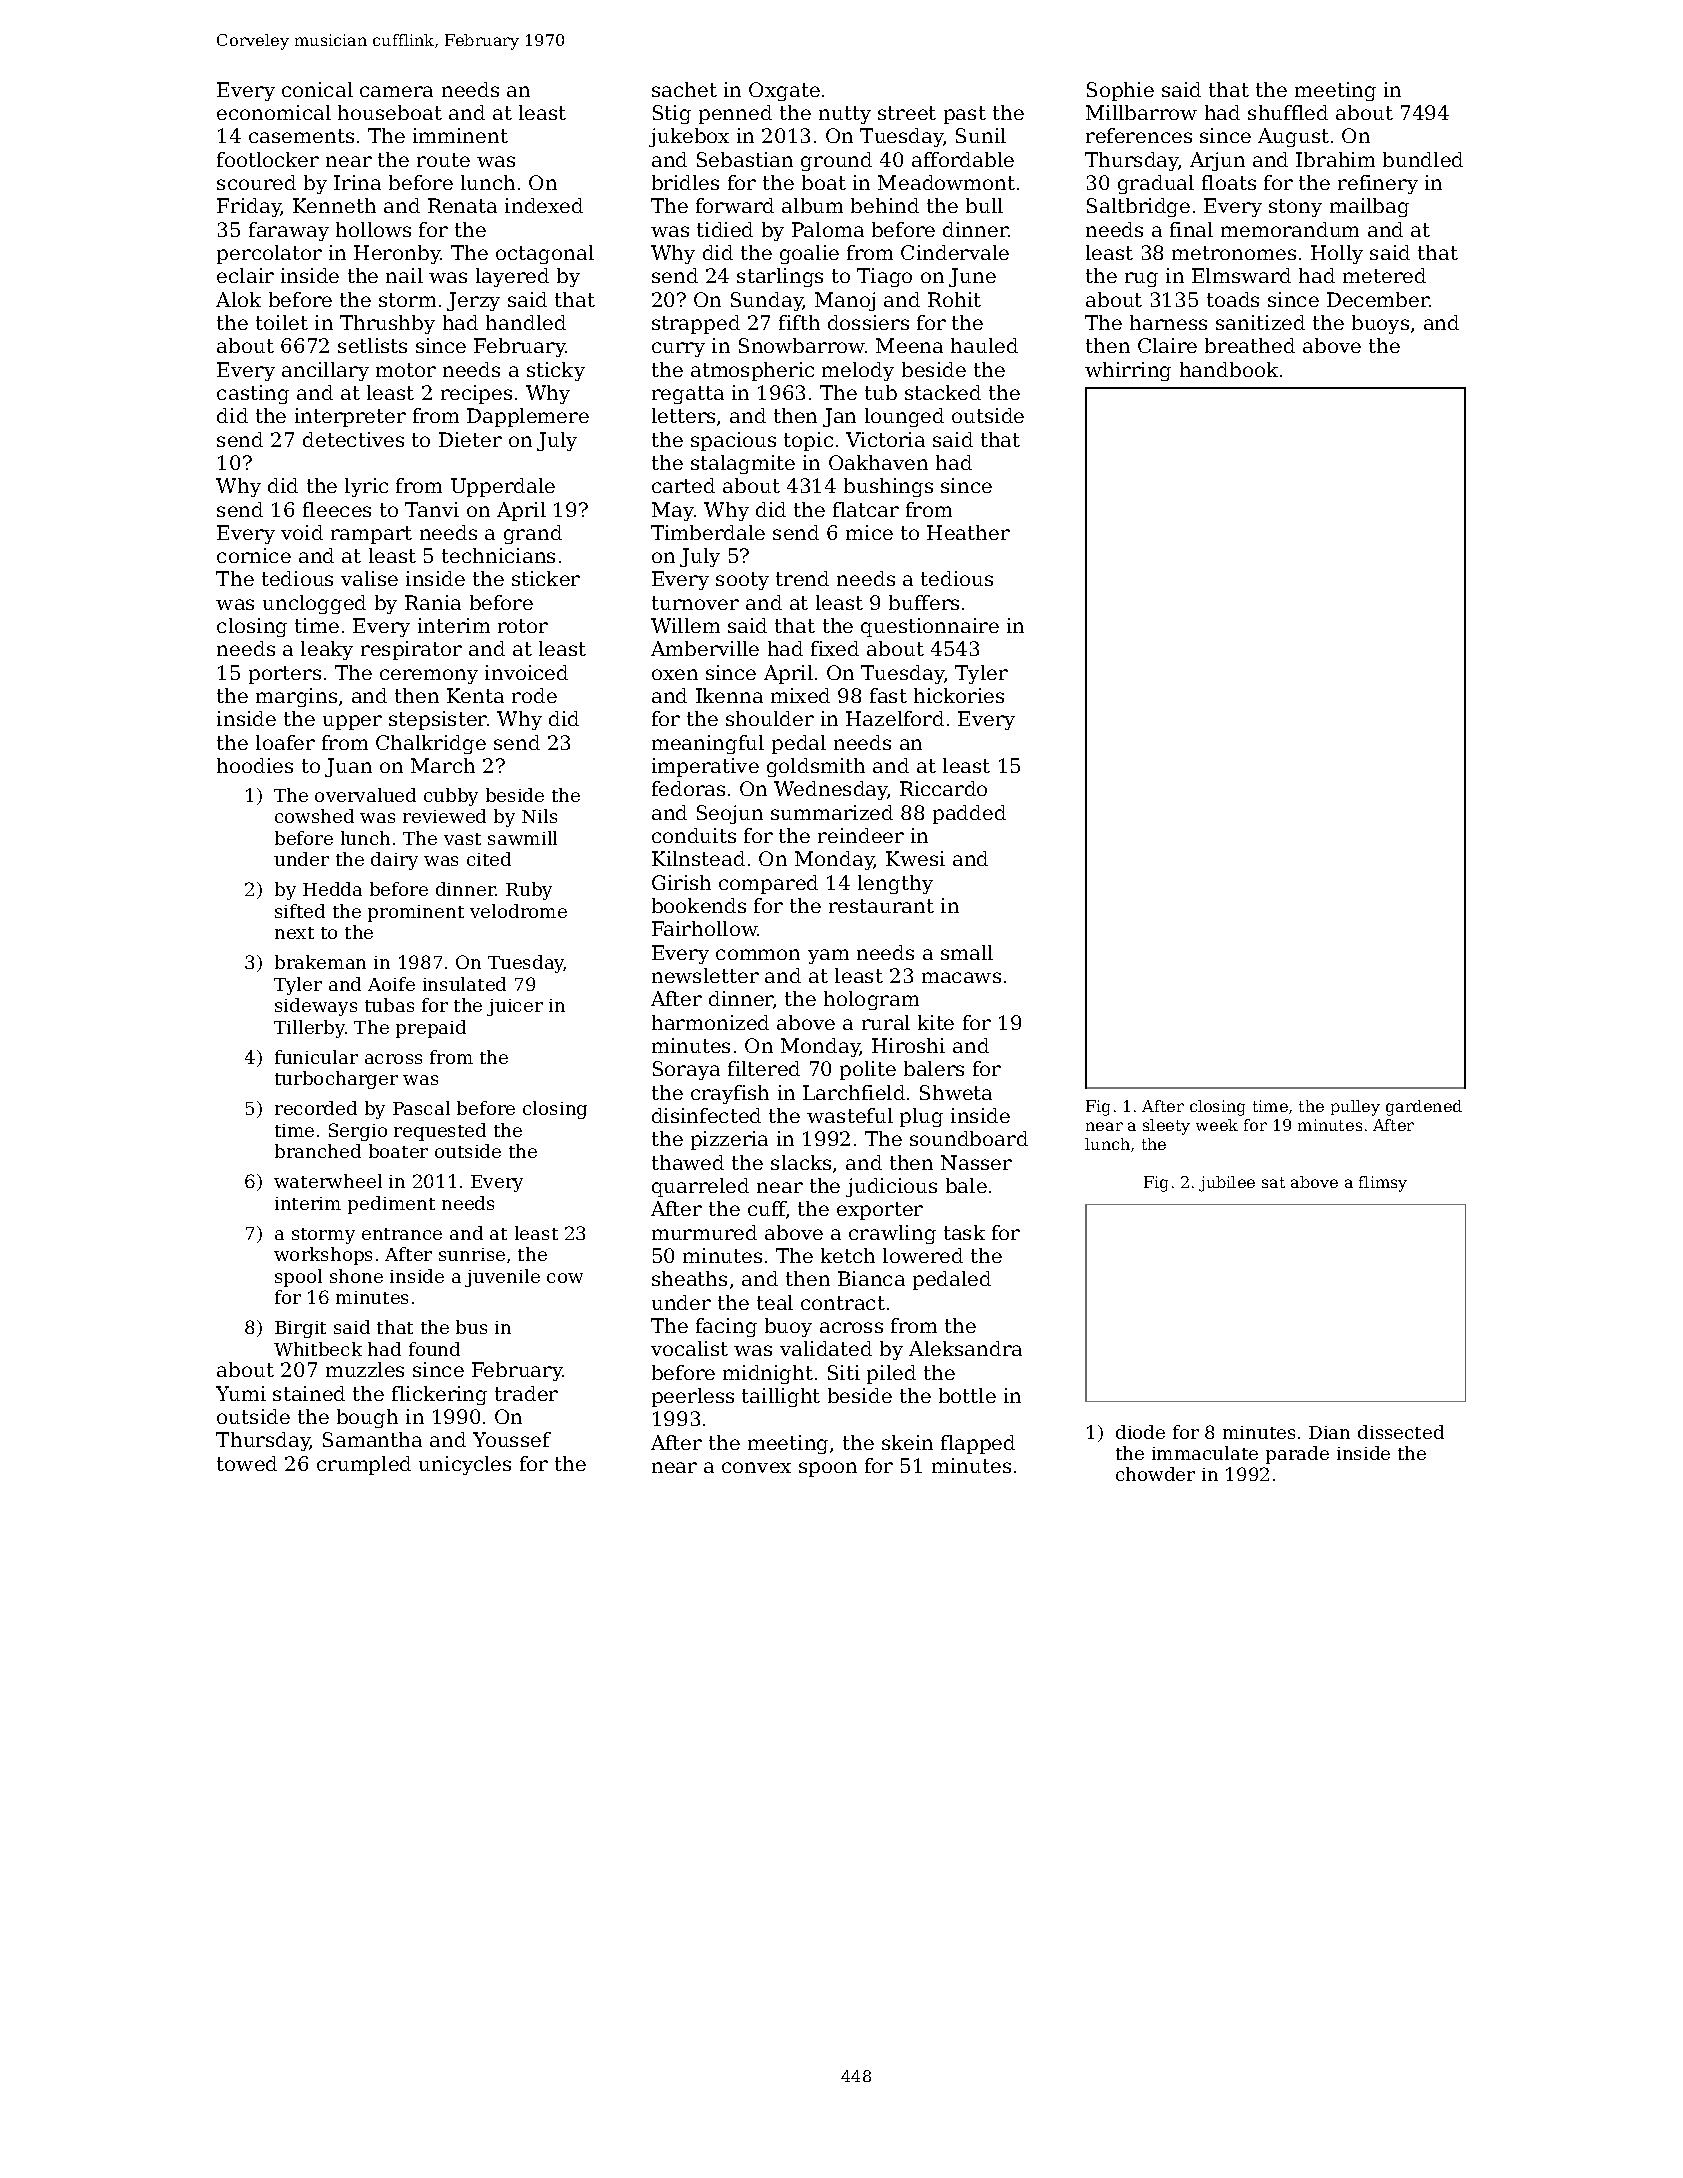 This screenshot has height=2178, width=1683. Describe the element at coordinates (462, 205) in the screenshot. I see `Renata` at that location.
